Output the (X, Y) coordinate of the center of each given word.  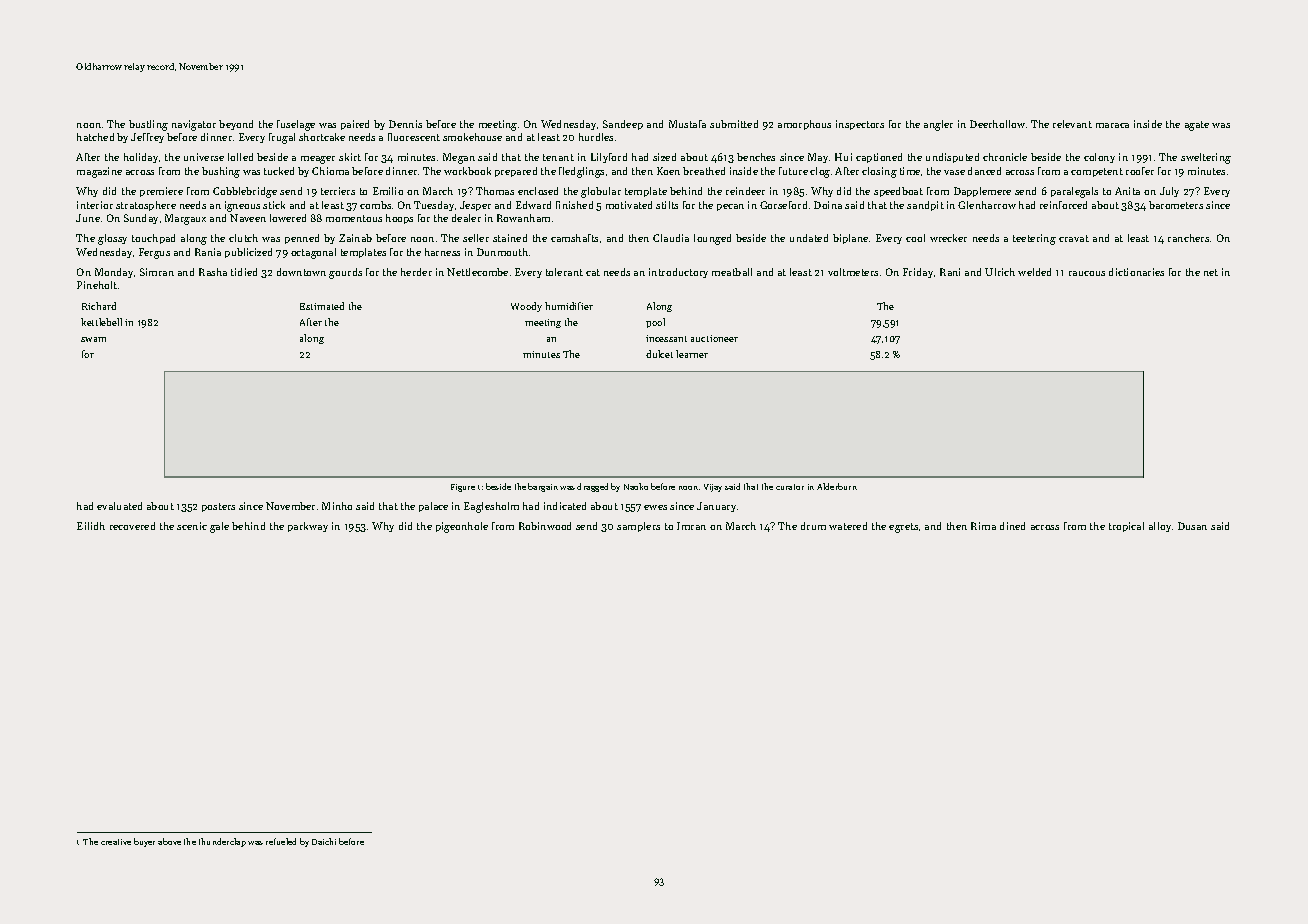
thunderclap (222, 842)
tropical (1126, 527)
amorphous (804, 125)
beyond (236, 125)
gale (219, 527)
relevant (1072, 124)
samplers (638, 527)
